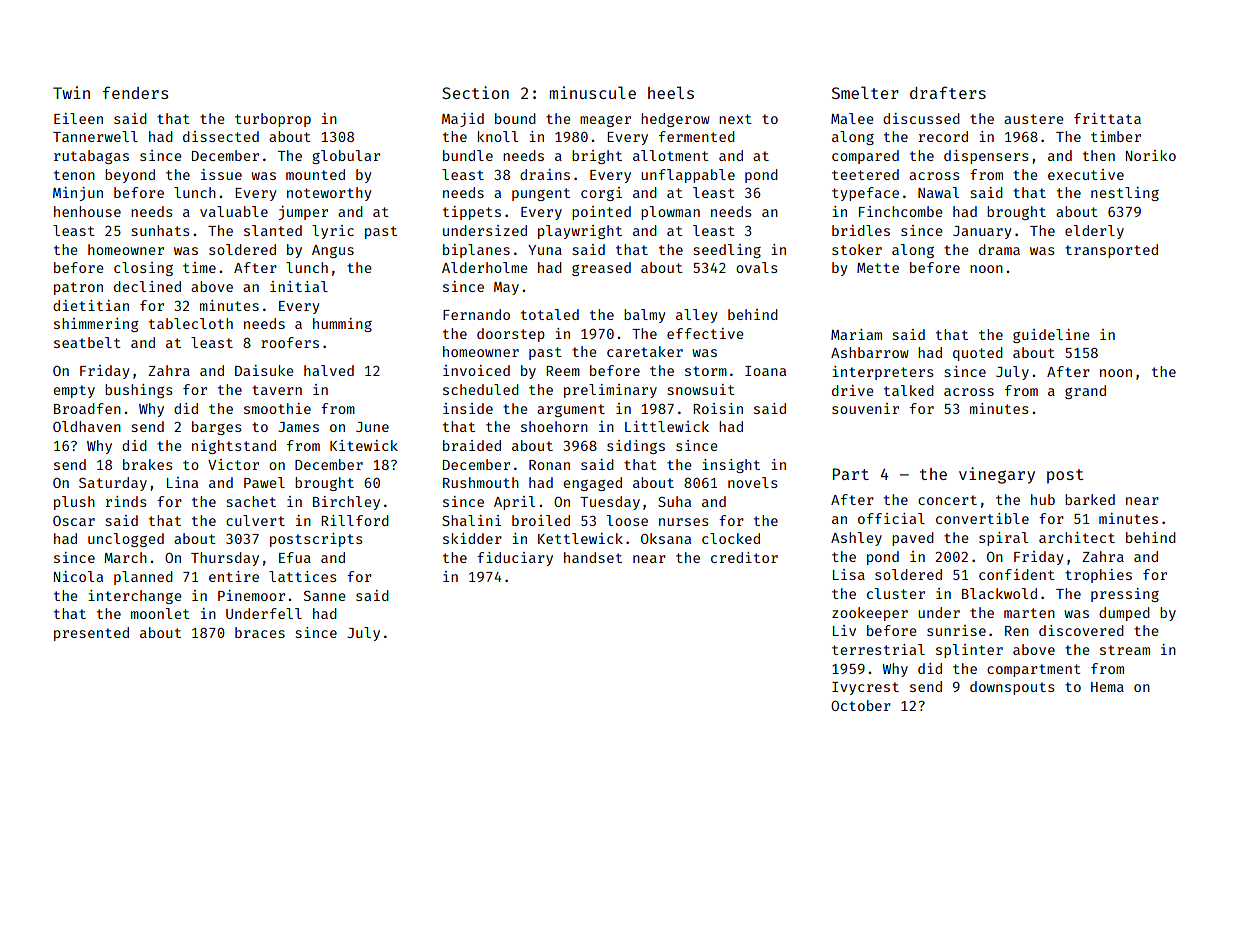 The height and width of the document is (952, 1233). I want to click on braces, so click(260, 632).
